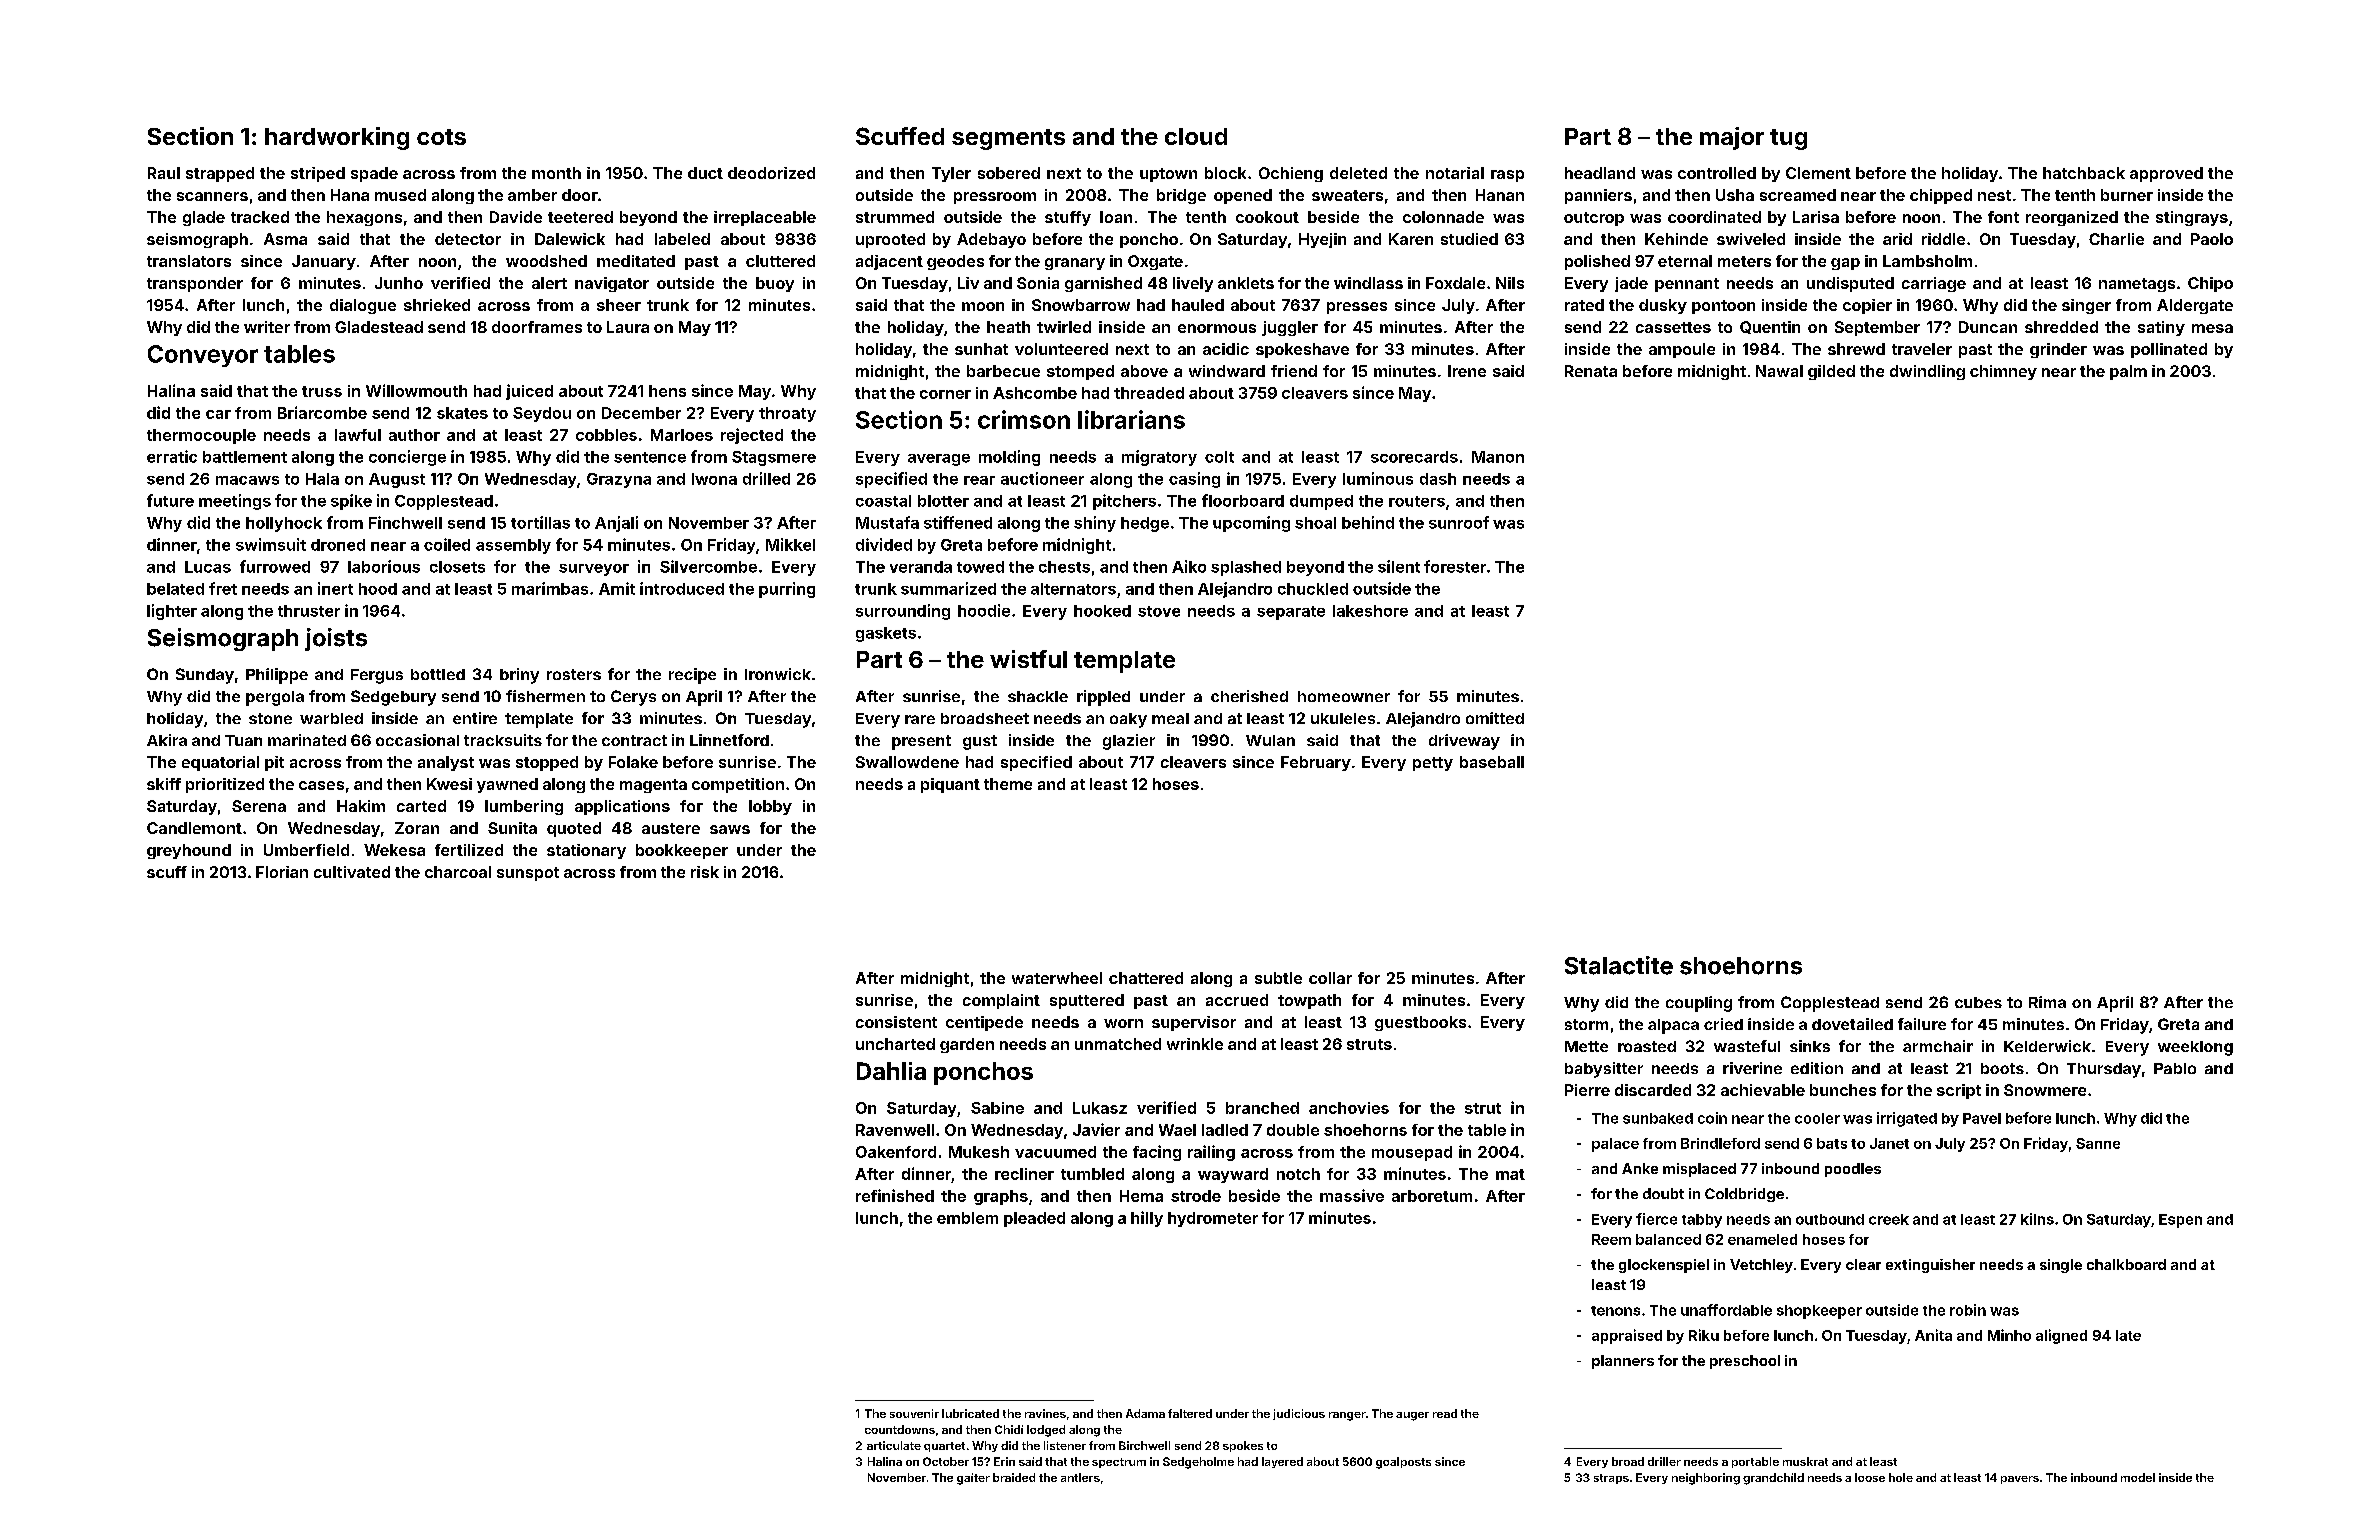  Describe the element at coordinates (1009, 173) in the page. I see `sobered` at that location.
